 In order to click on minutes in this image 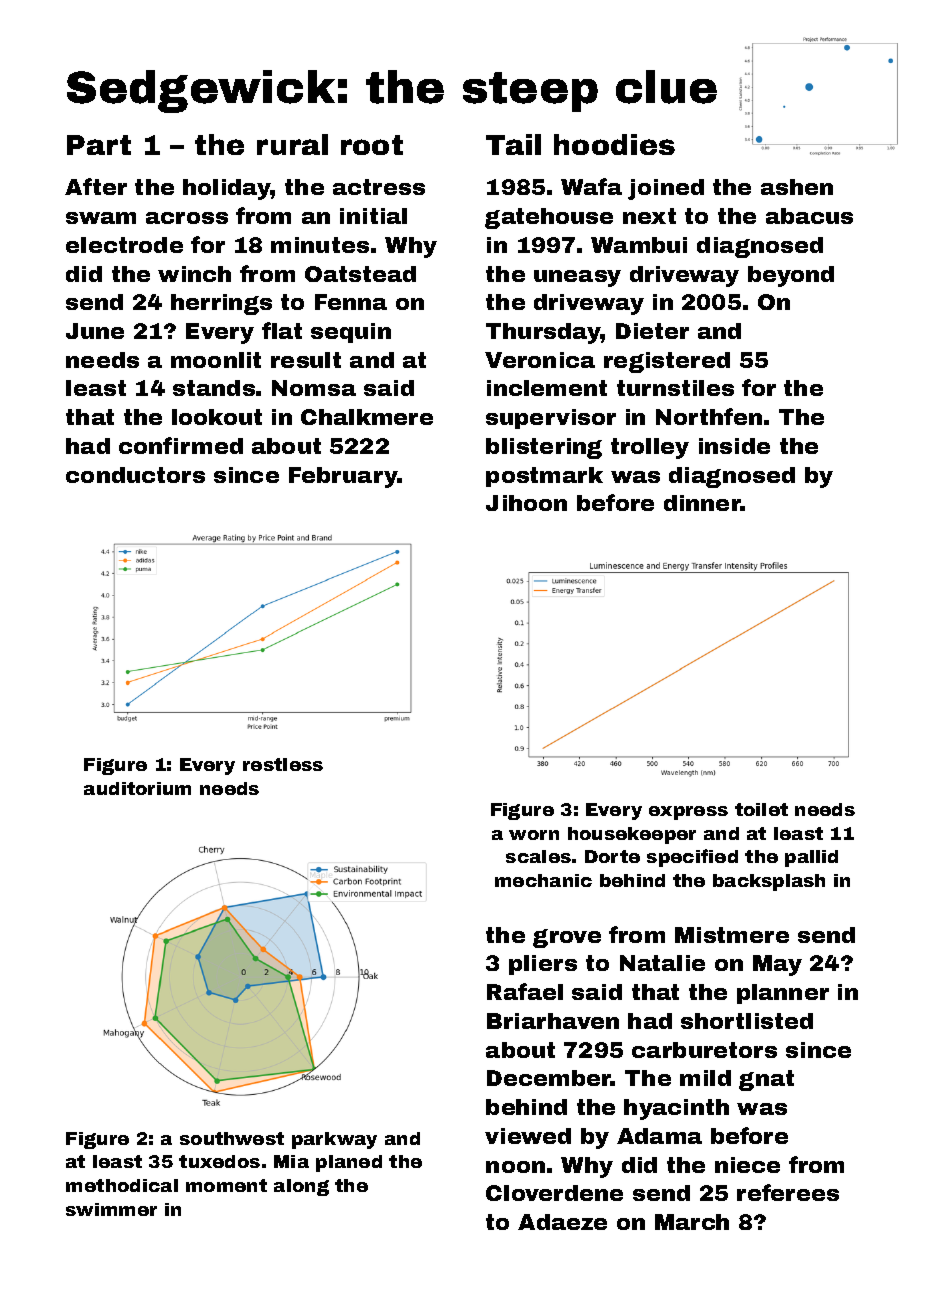, I will do `click(320, 245)`.
